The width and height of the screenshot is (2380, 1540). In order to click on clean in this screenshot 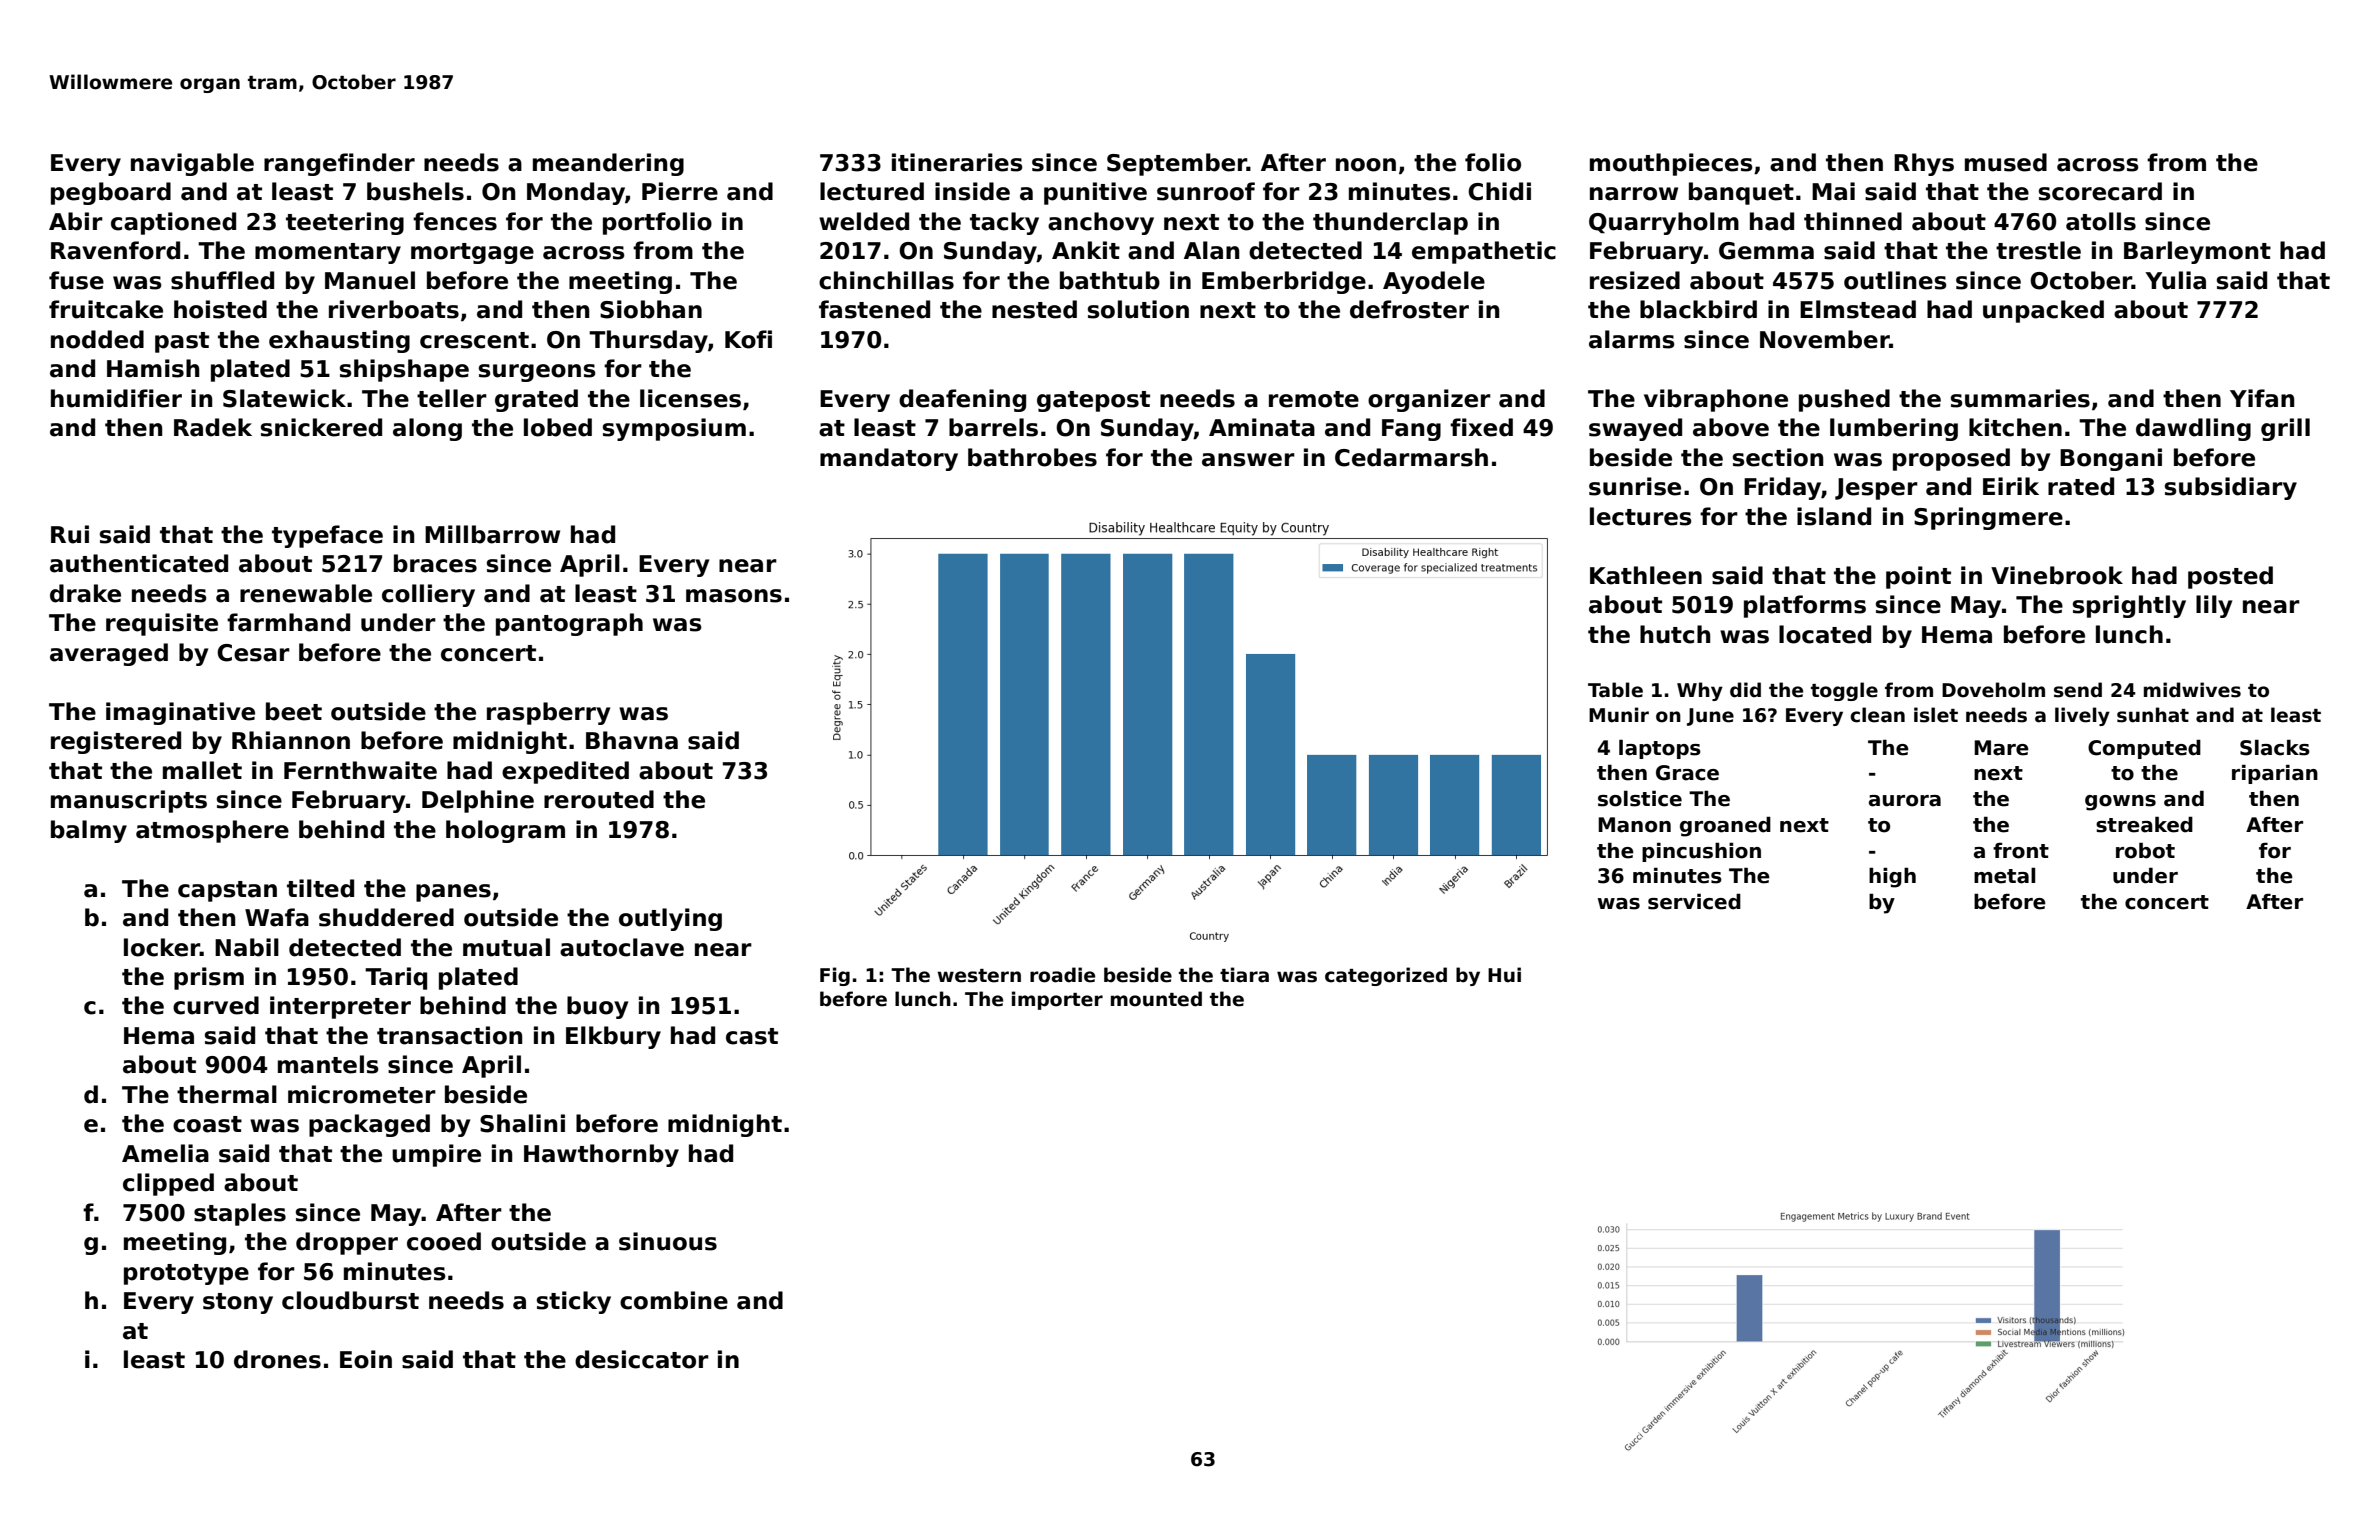, I will do `click(1877, 715)`.
